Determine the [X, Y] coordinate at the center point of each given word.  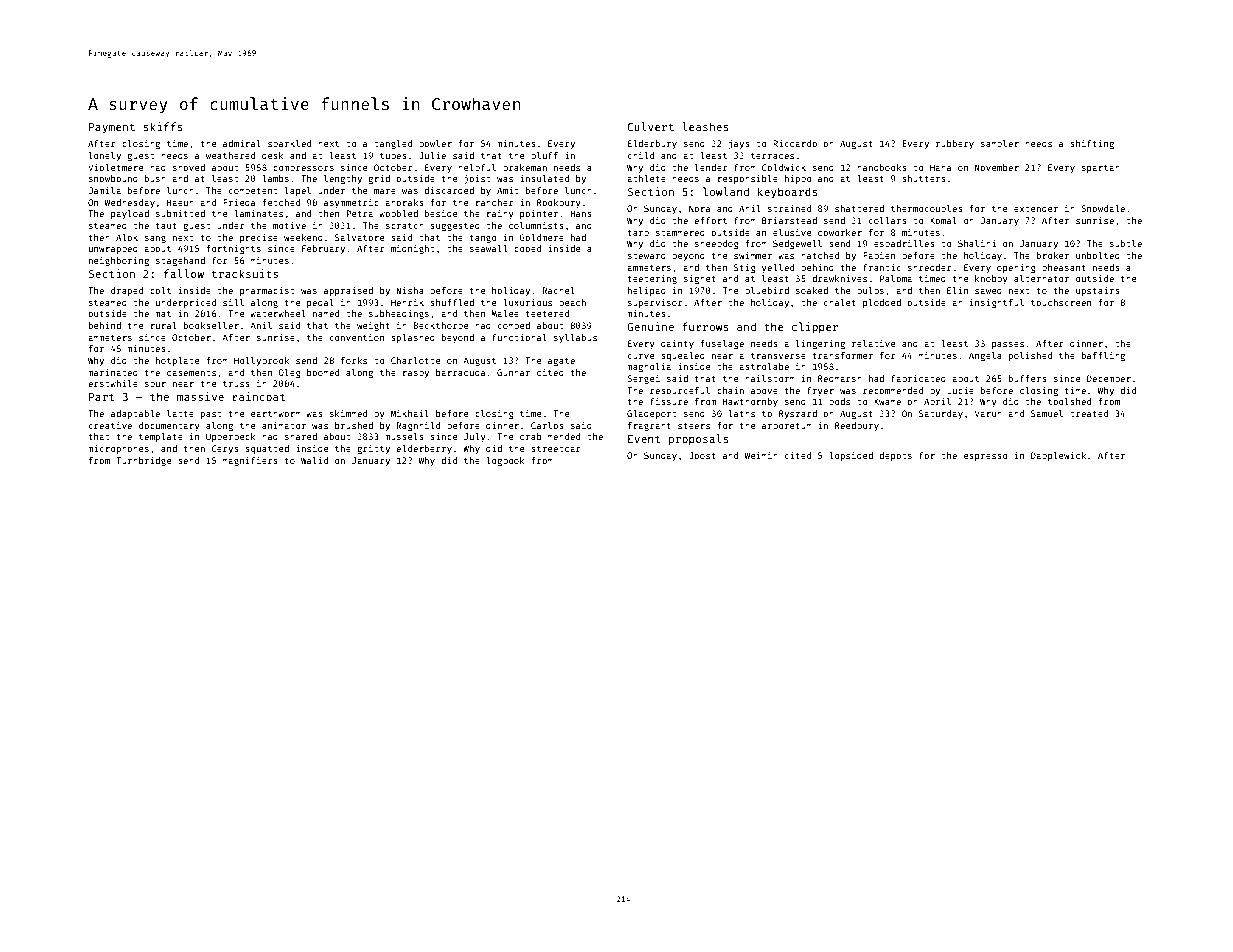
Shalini [977, 243]
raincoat [258, 396]
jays [739, 144]
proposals [699, 440]
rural [163, 325]
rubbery [955, 144]
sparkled [289, 144]
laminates [258, 213]
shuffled [452, 302]
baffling [1103, 356]
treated [1089, 413]
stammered [680, 232]
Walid [314, 460]
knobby [991, 279]
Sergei [643, 379]
